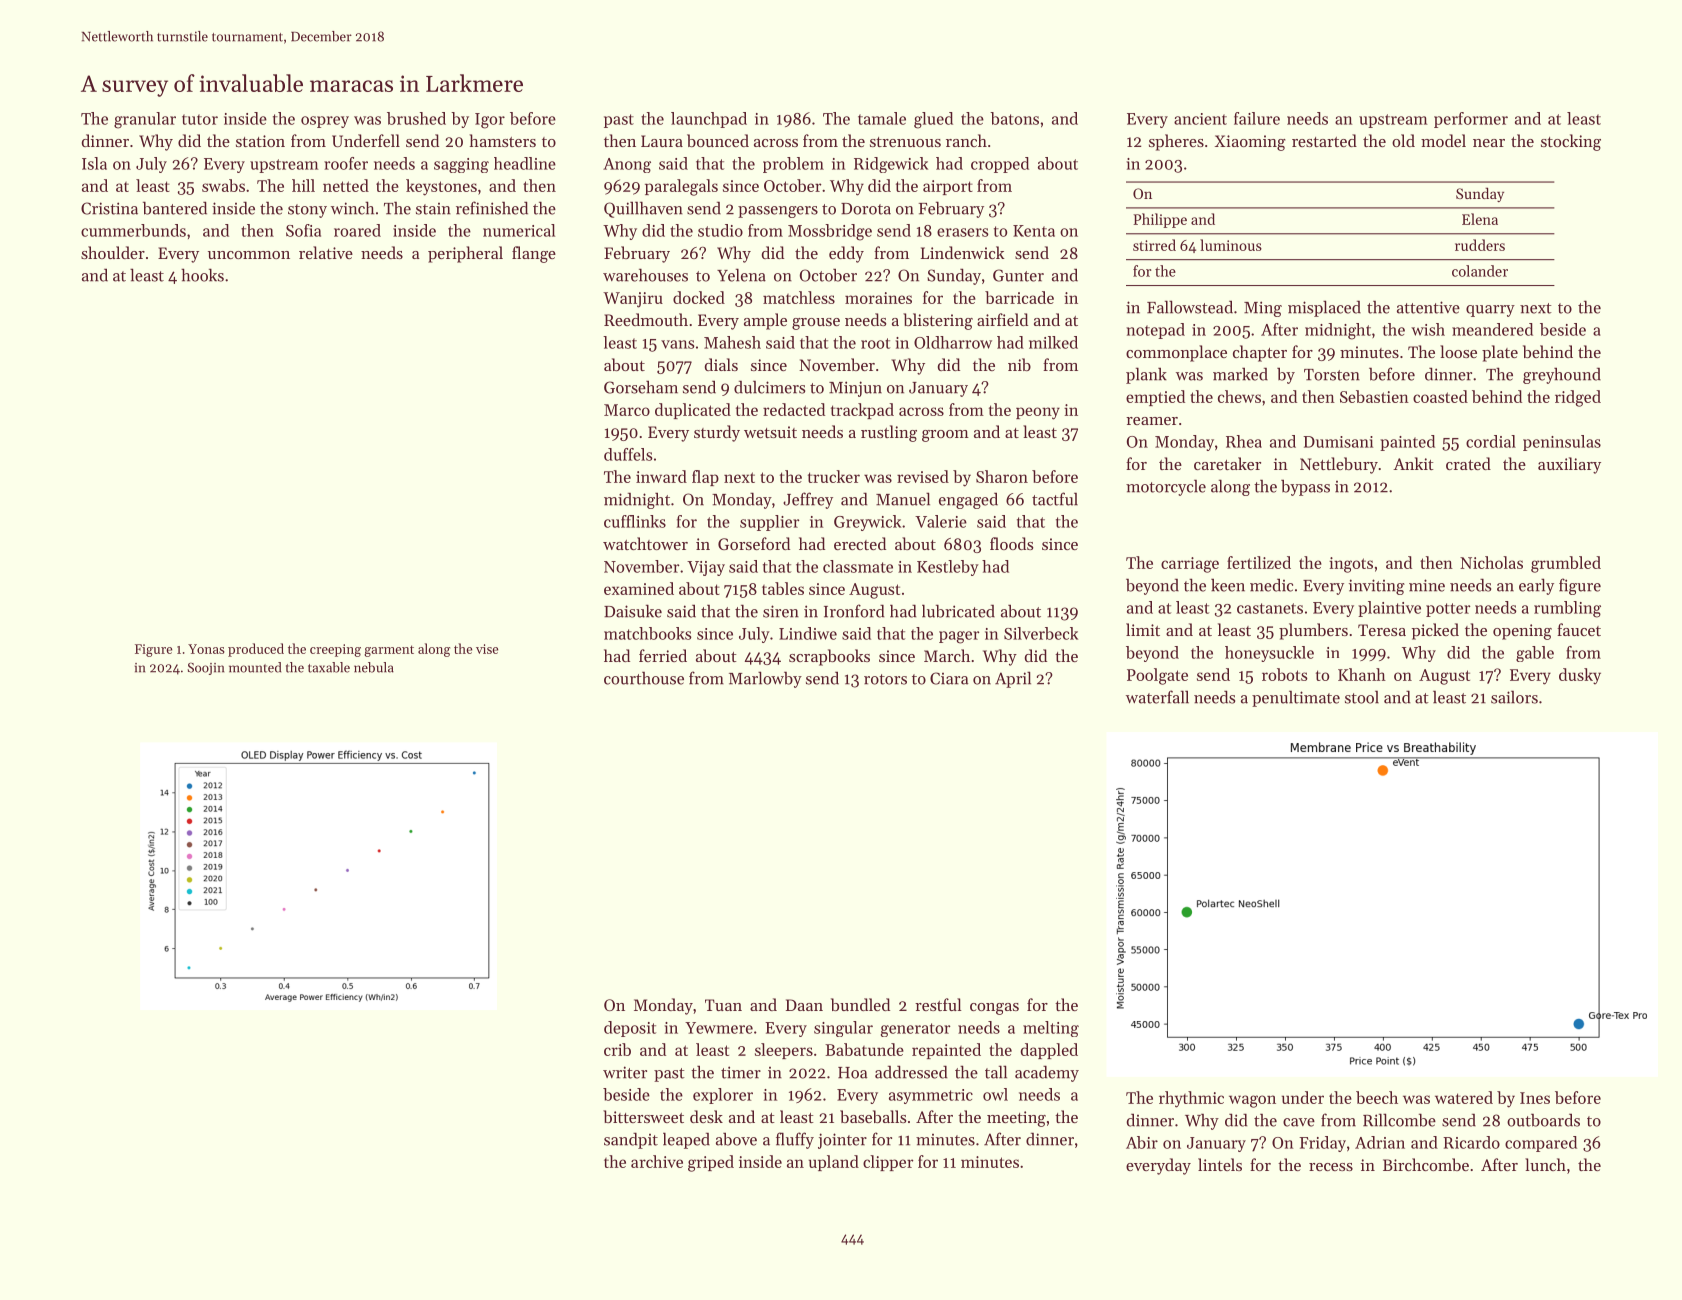 This screenshot has width=1682, height=1300. Describe the element at coordinates (628, 454) in the screenshot. I see `duffels` at that location.
